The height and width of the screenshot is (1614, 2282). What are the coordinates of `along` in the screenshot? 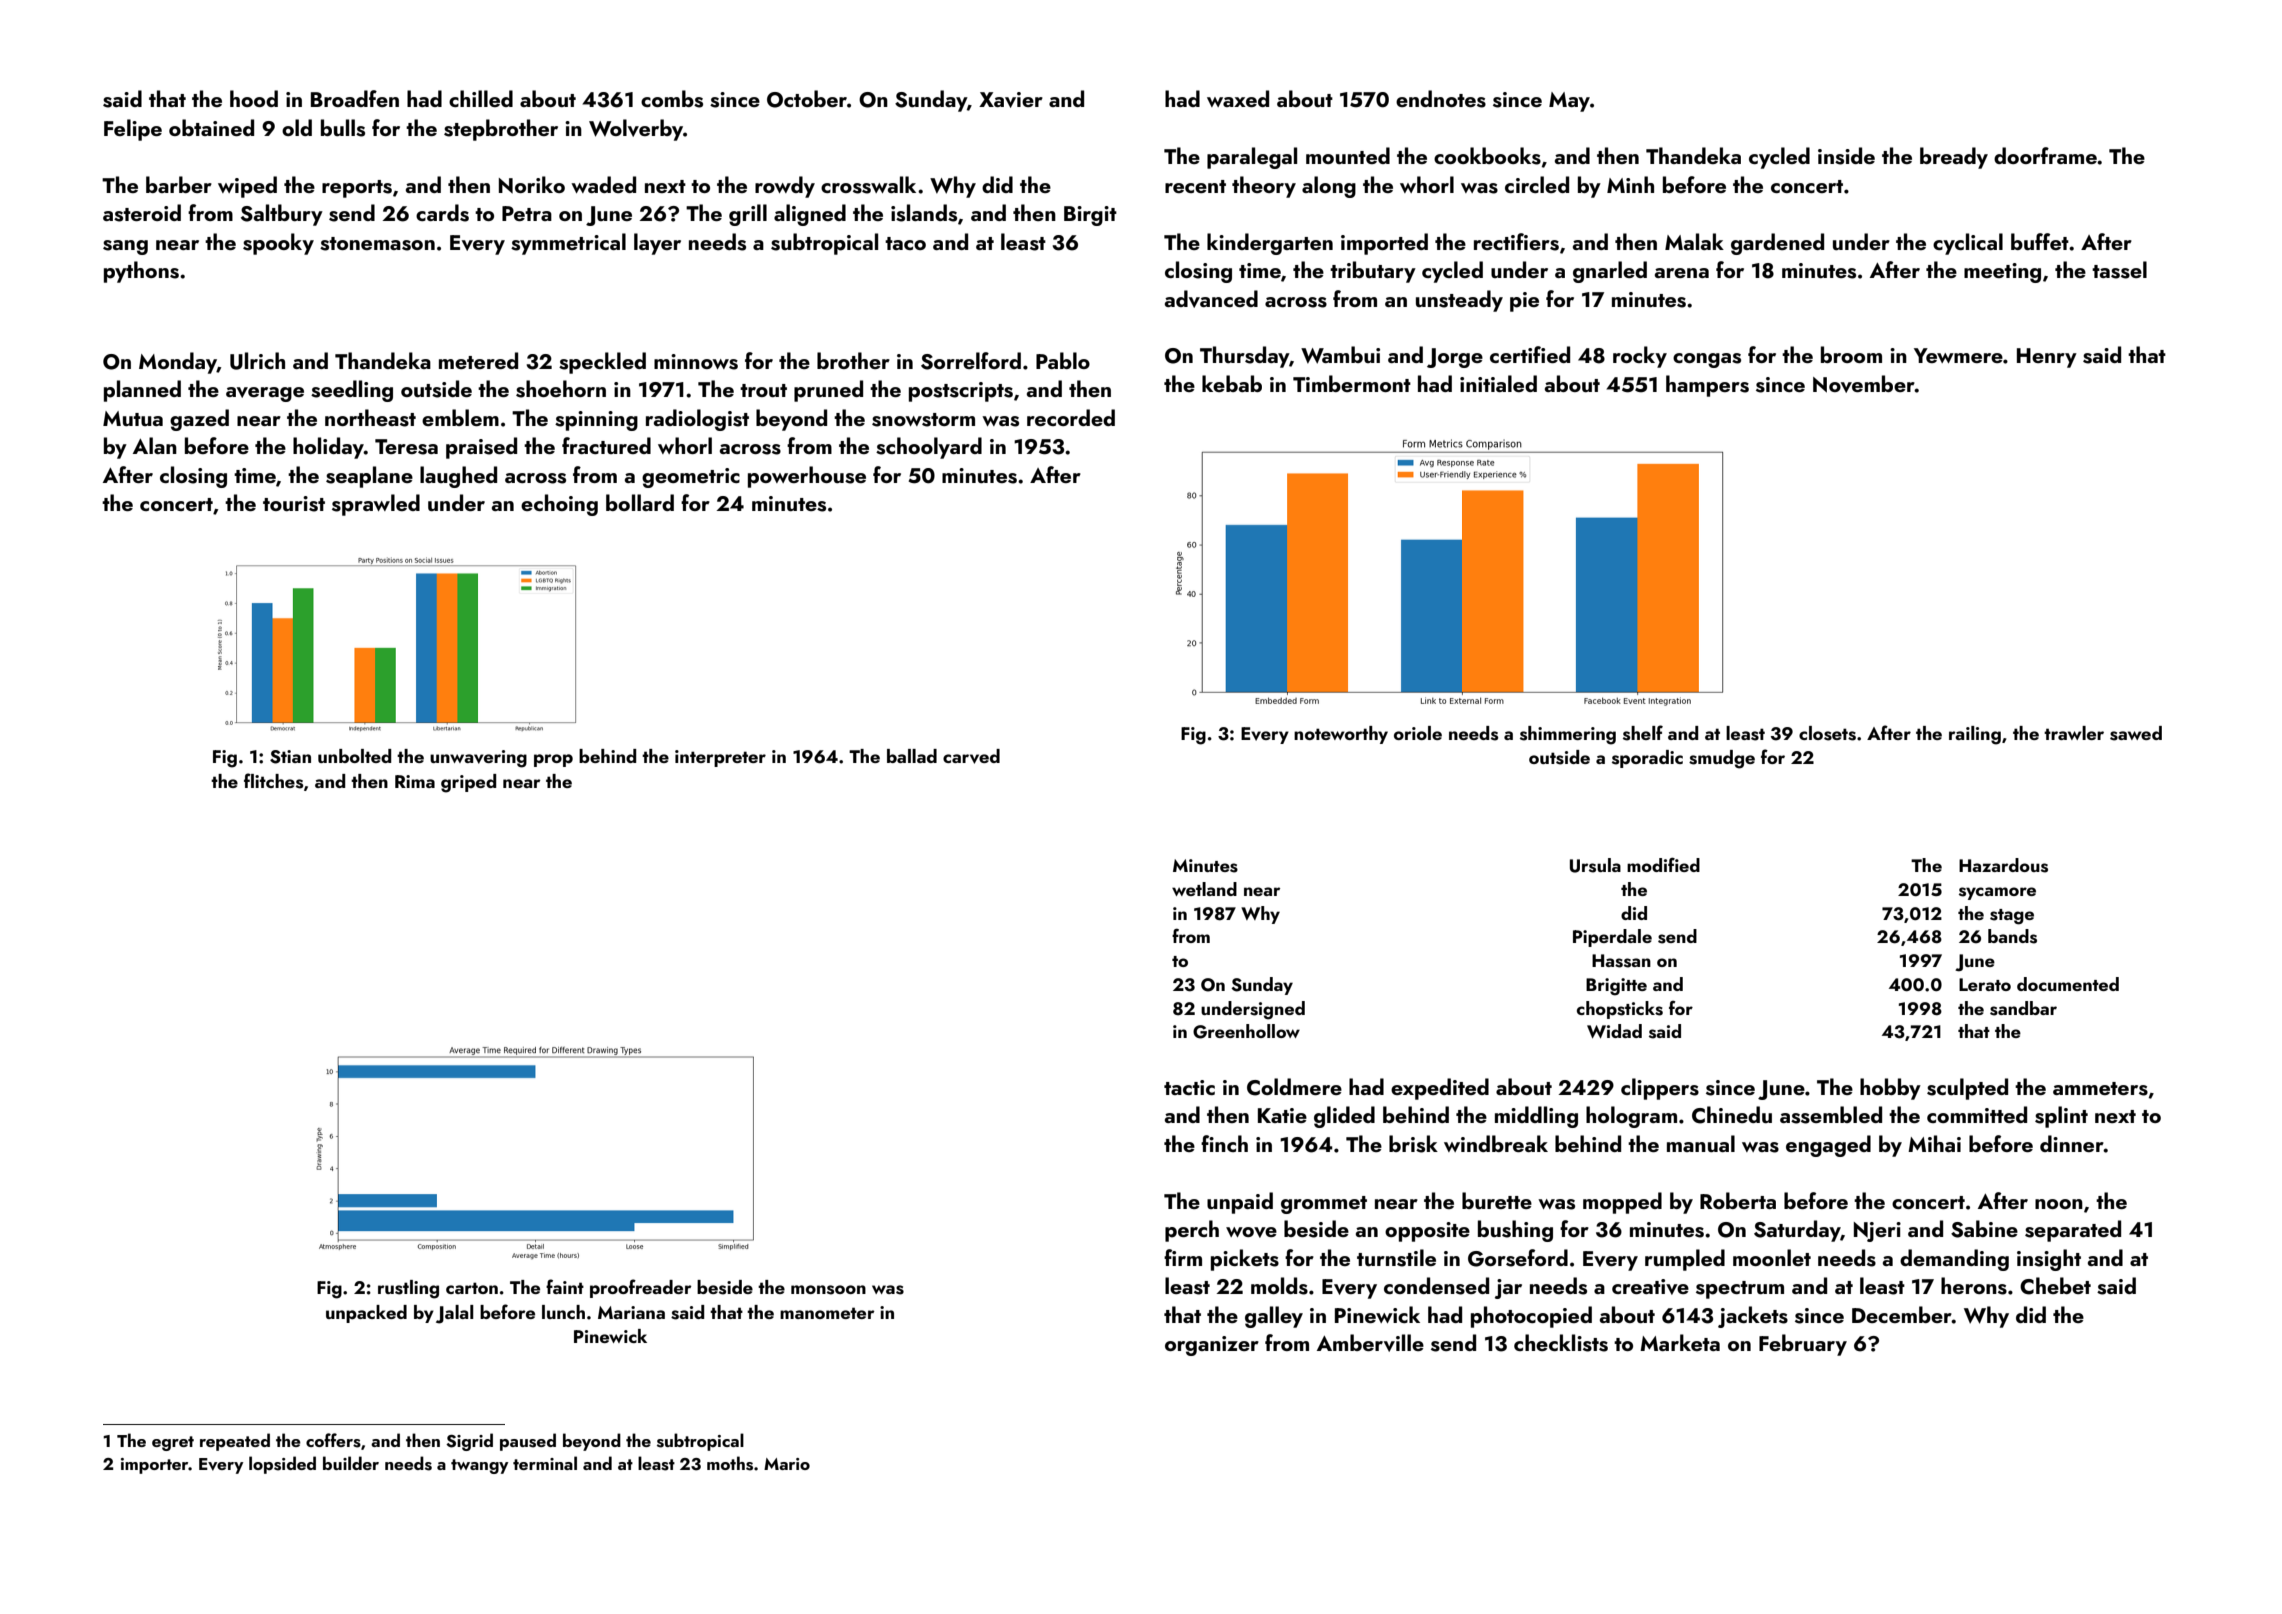 It's located at (1329, 187).
